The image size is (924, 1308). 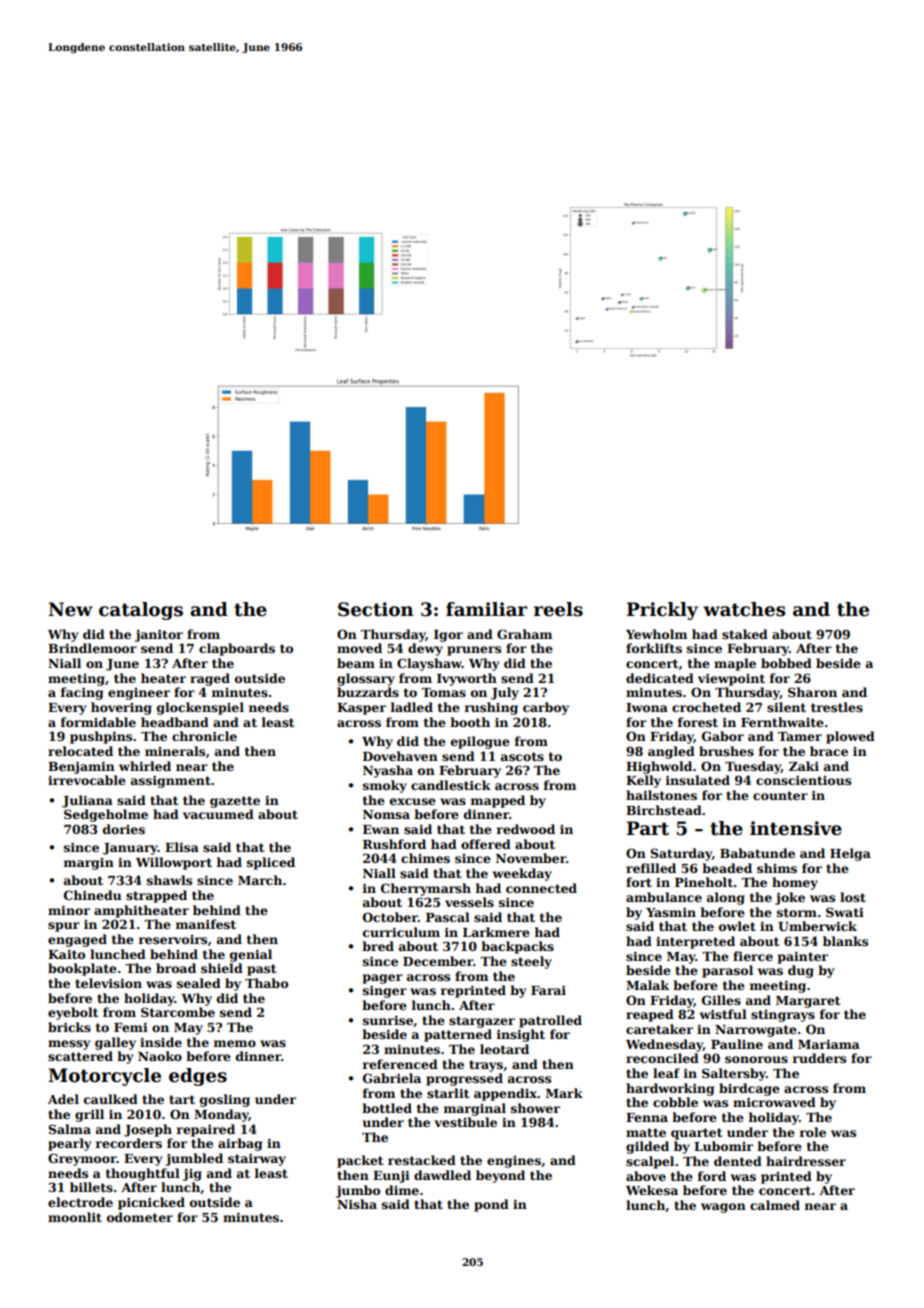 What do you see at coordinates (357, 1204) in the page?
I see `Nisha` at bounding box center [357, 1204].
